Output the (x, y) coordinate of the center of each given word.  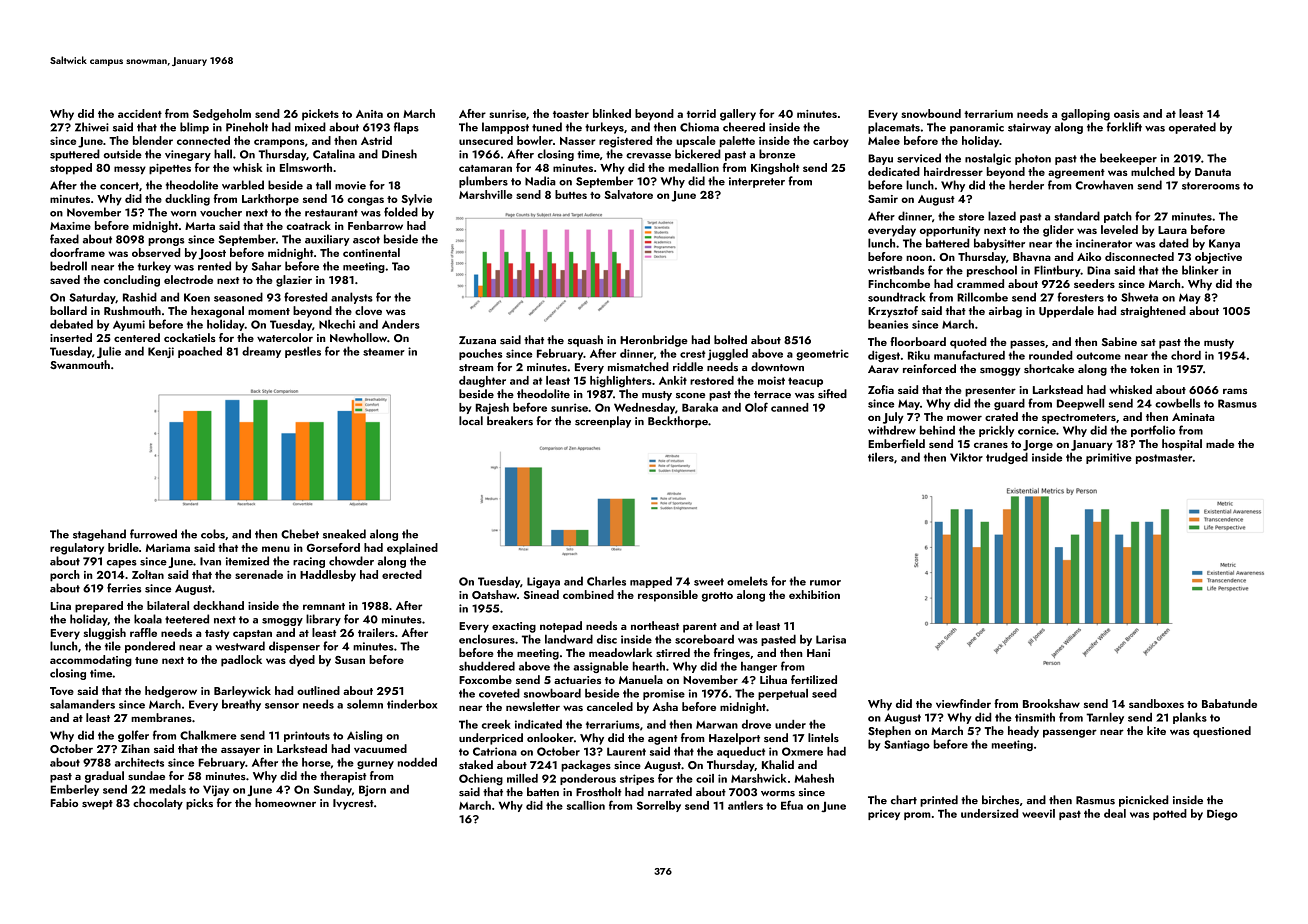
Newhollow (358, 337)
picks (199, 804)
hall (223, 154)
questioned (1222, 732)
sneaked (344, 534)
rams (1235, 391)
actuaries (577, 680)
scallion (585, 805)
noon (919, 258)
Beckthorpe (678, 422)
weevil (1038, 813)
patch (1118, 217)
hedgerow (171, 692)
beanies (888, 324)
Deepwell (1080, 404)
